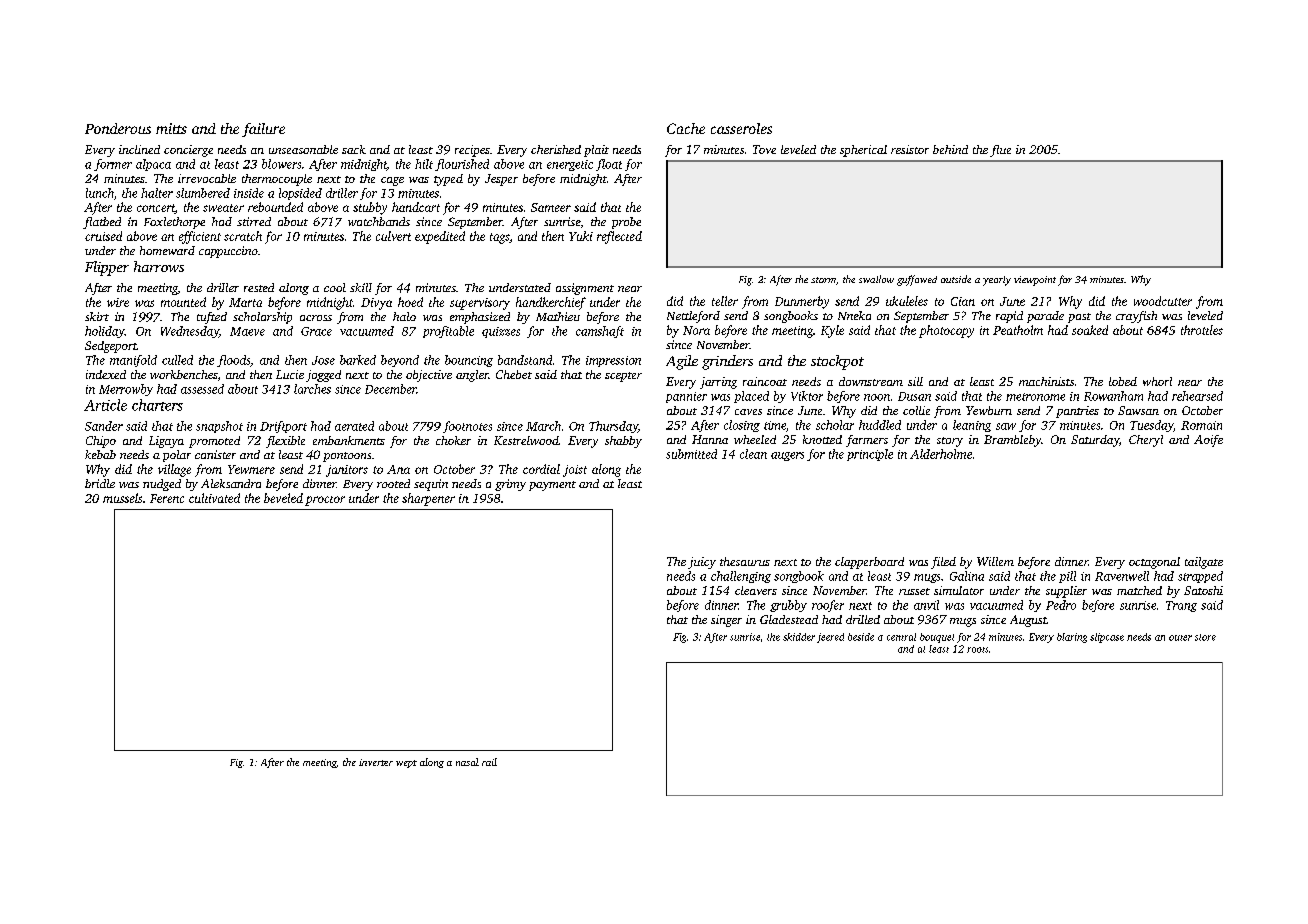  What do you see at coordinates (787, 456) in the screenshot?
I see `augers` at bounding box center [787, 456].
